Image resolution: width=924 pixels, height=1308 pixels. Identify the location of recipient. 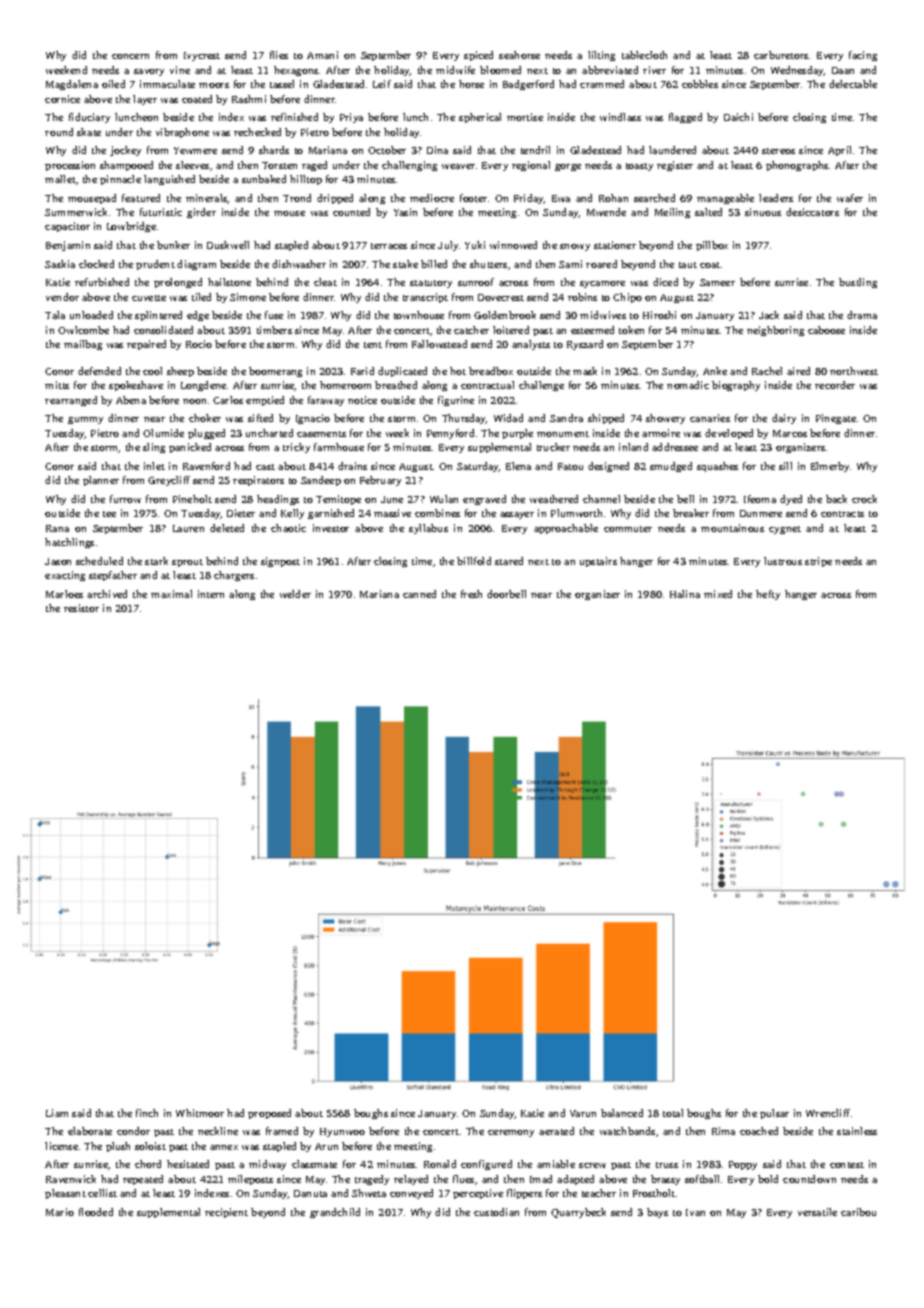
(226, 1213).
